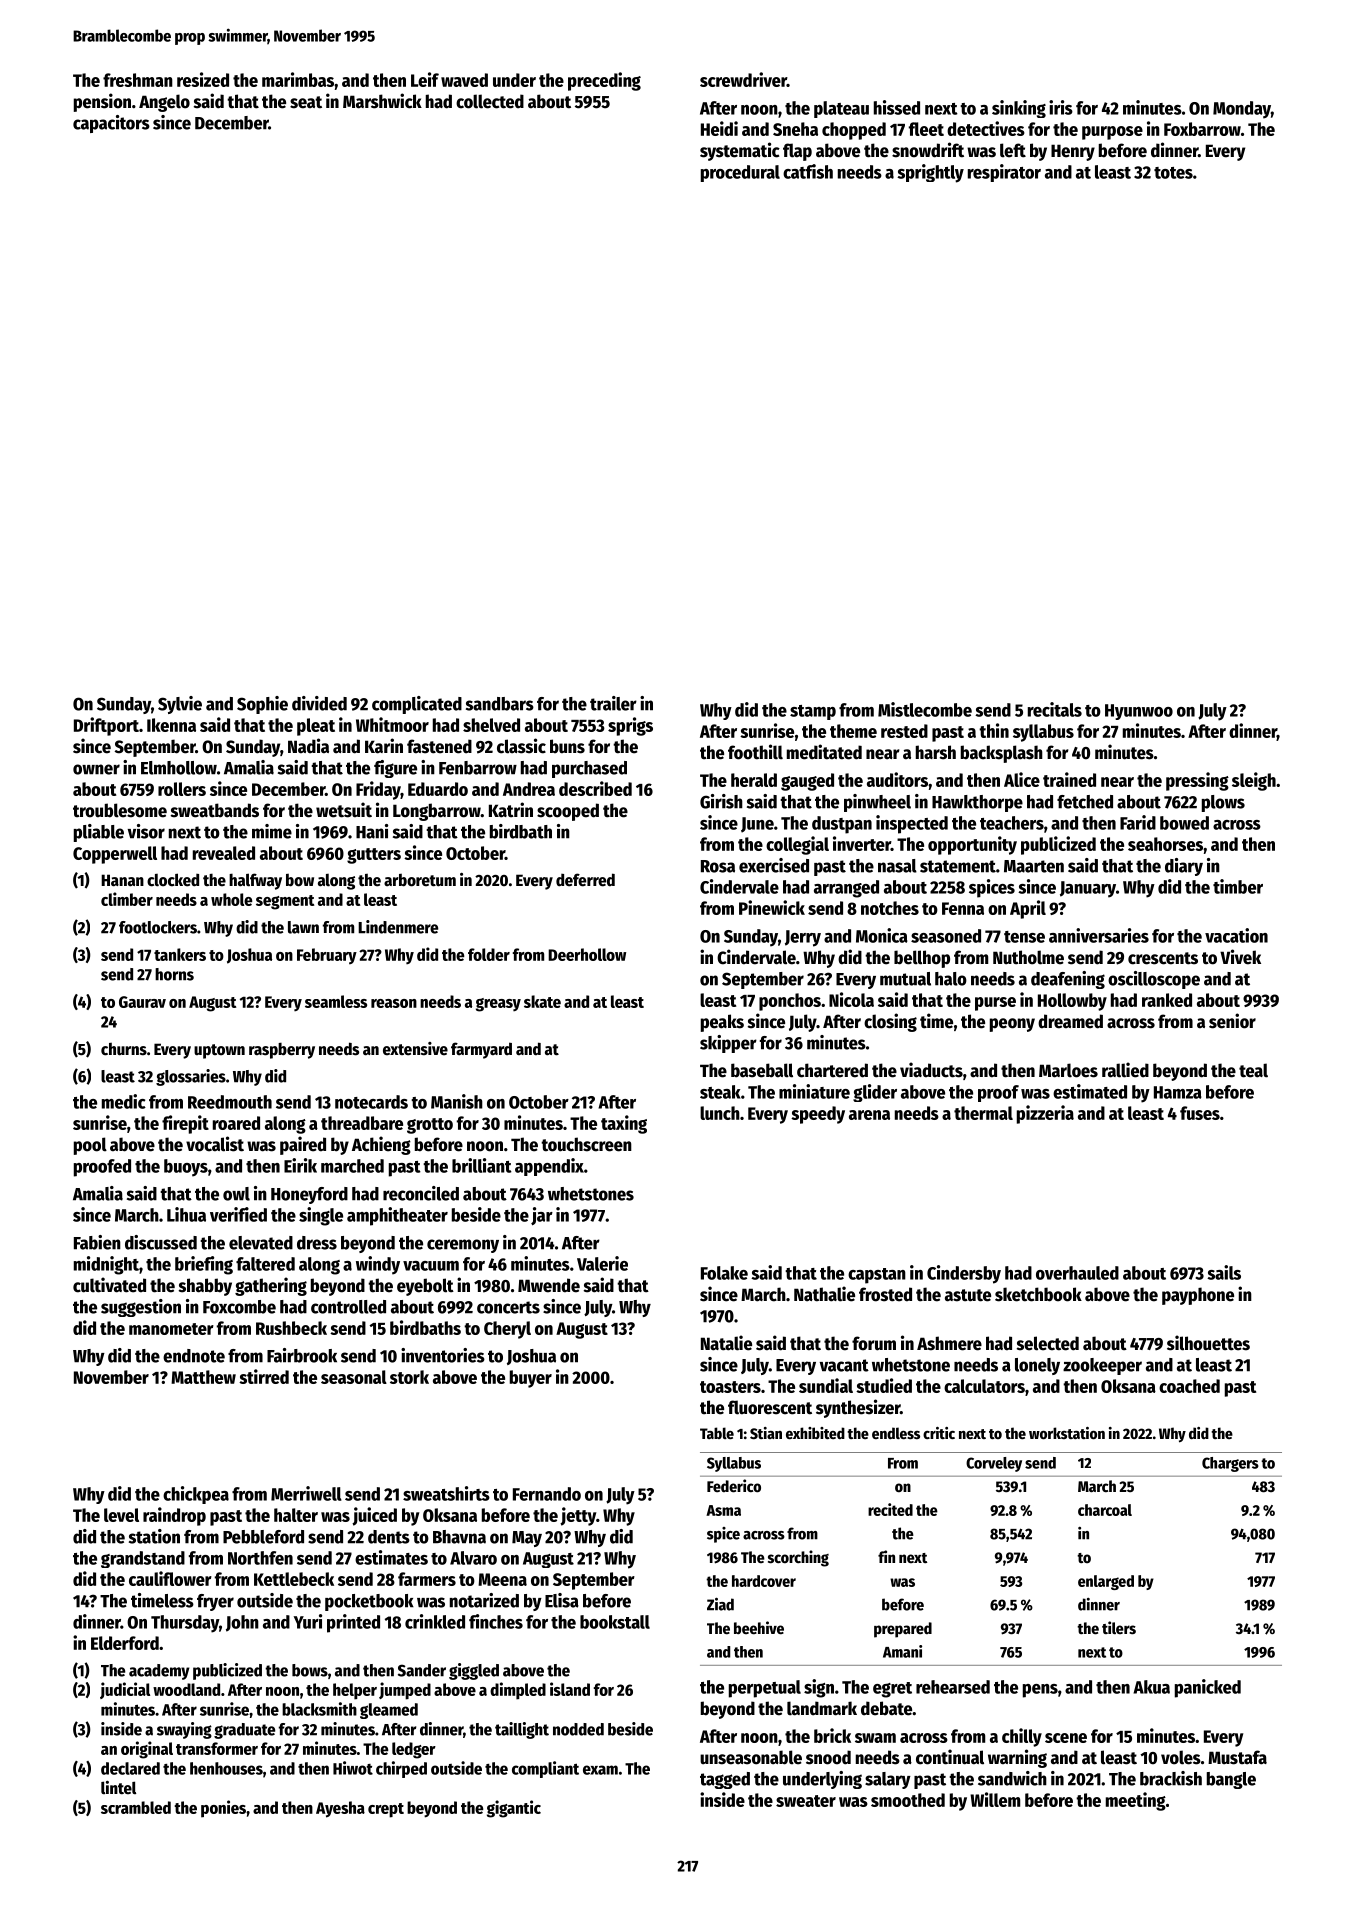 Image resolution: width=1355 pixels, height=1916 pixels. What do you see at coordinates (1236, 935) in the screenshot?
I see `vacation` at bounding box center [1236, 935].
